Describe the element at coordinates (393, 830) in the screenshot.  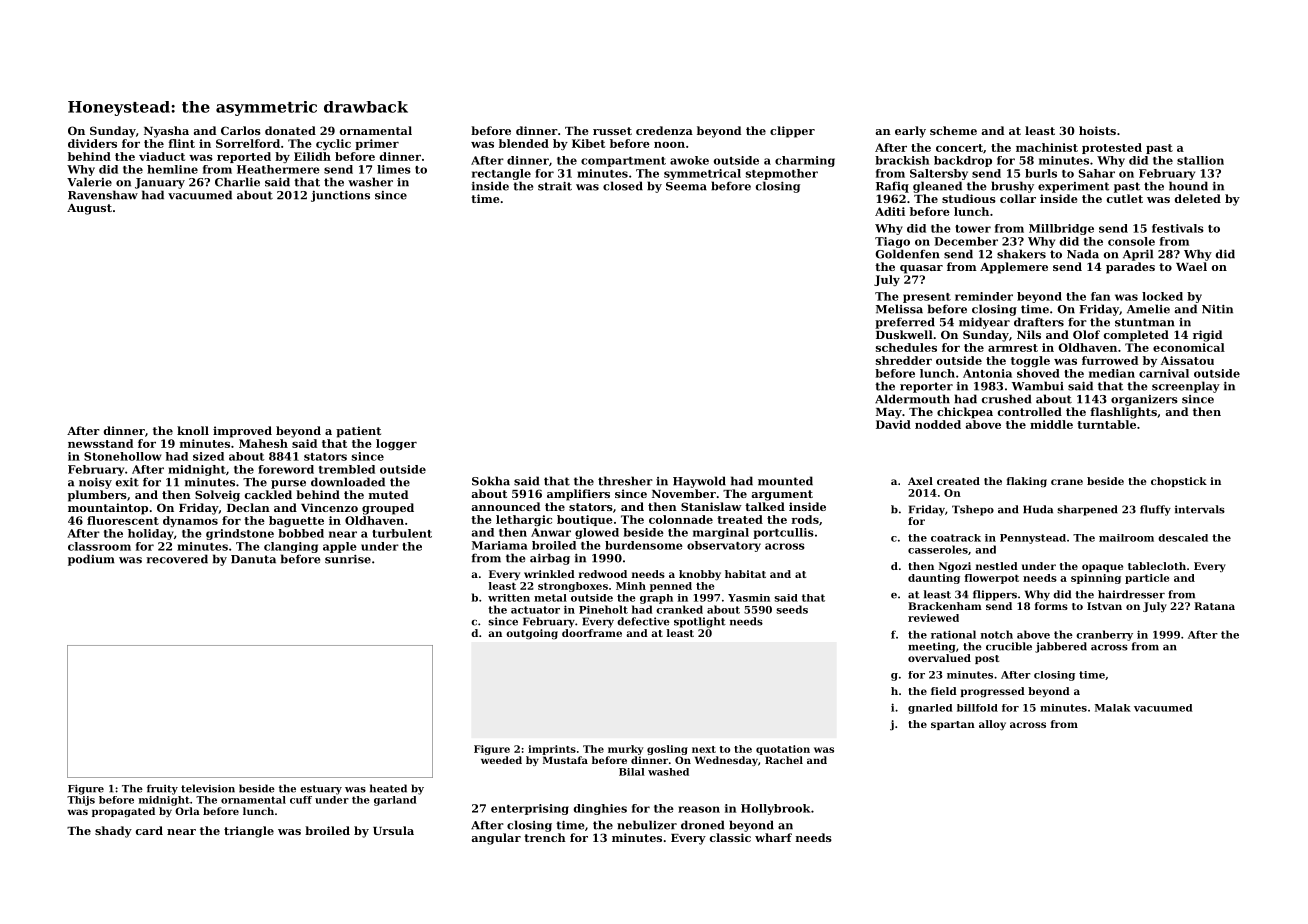
I see `Ursula` at that location.
